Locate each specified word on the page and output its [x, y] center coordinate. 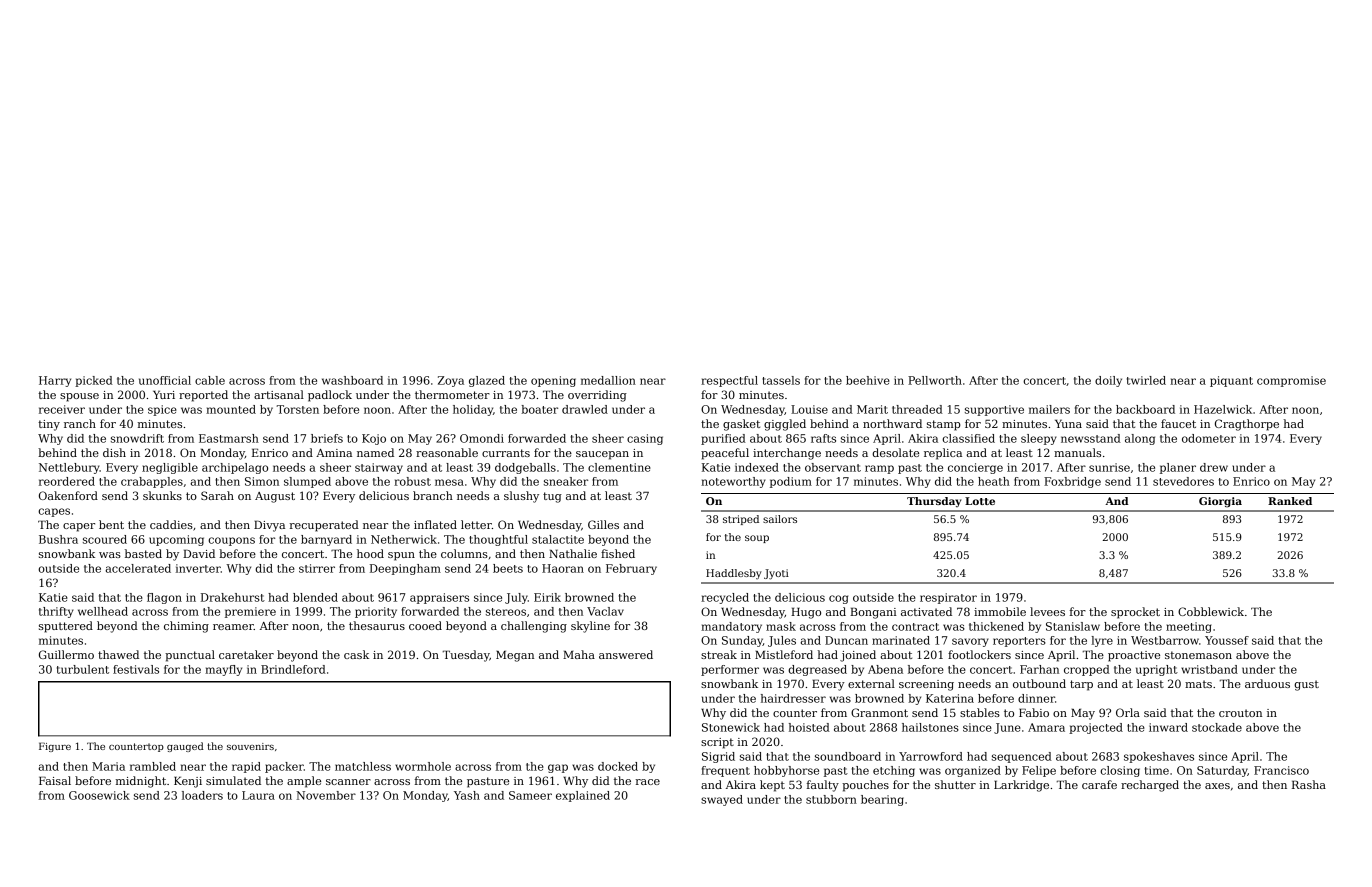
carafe [1099, 784]
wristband [1209, 669]
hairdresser [793, 698]
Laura [258, 795]
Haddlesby [734, 574]
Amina [334, 453]
